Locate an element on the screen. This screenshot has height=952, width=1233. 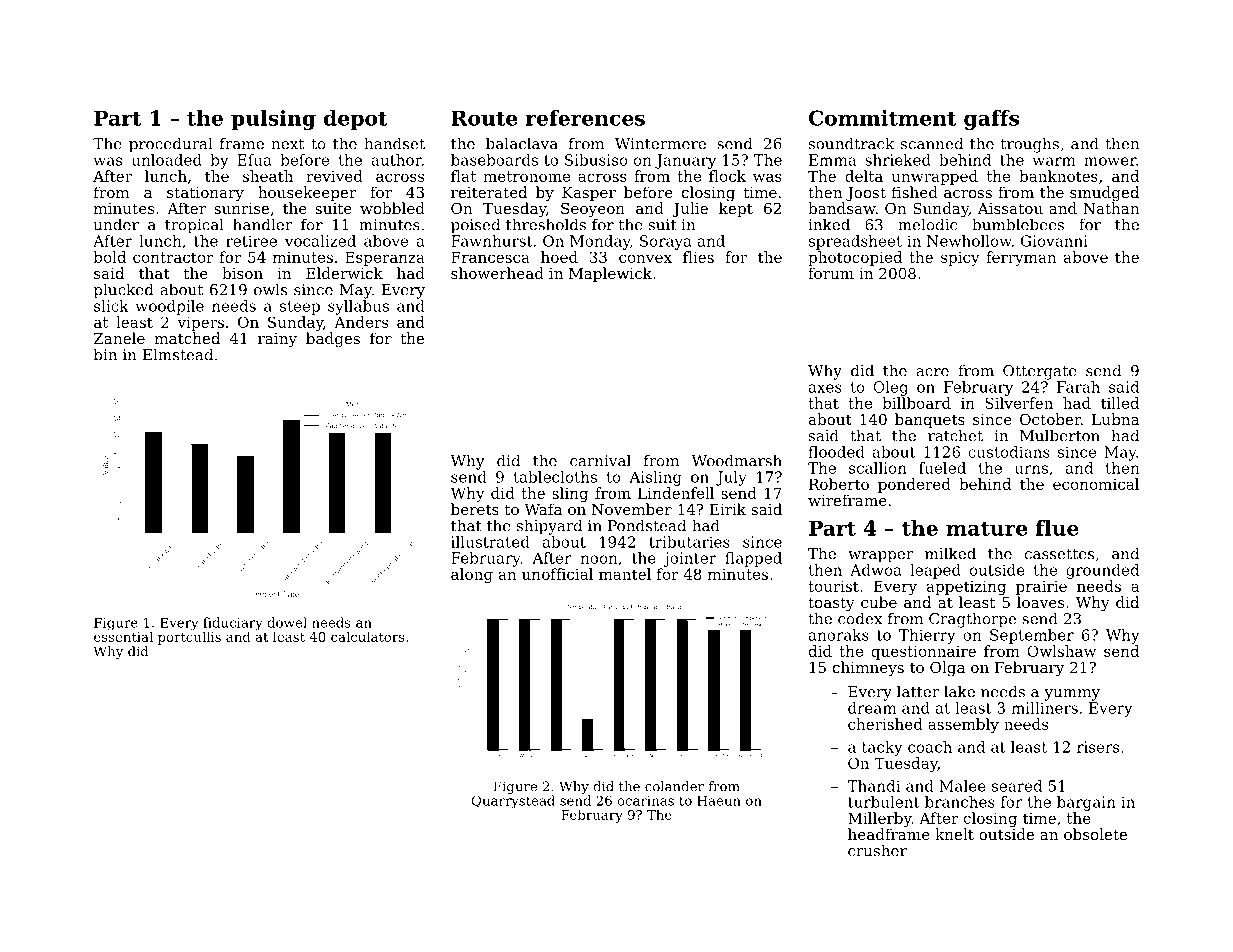
Quarrystead is located at coordinates (513, 801).
